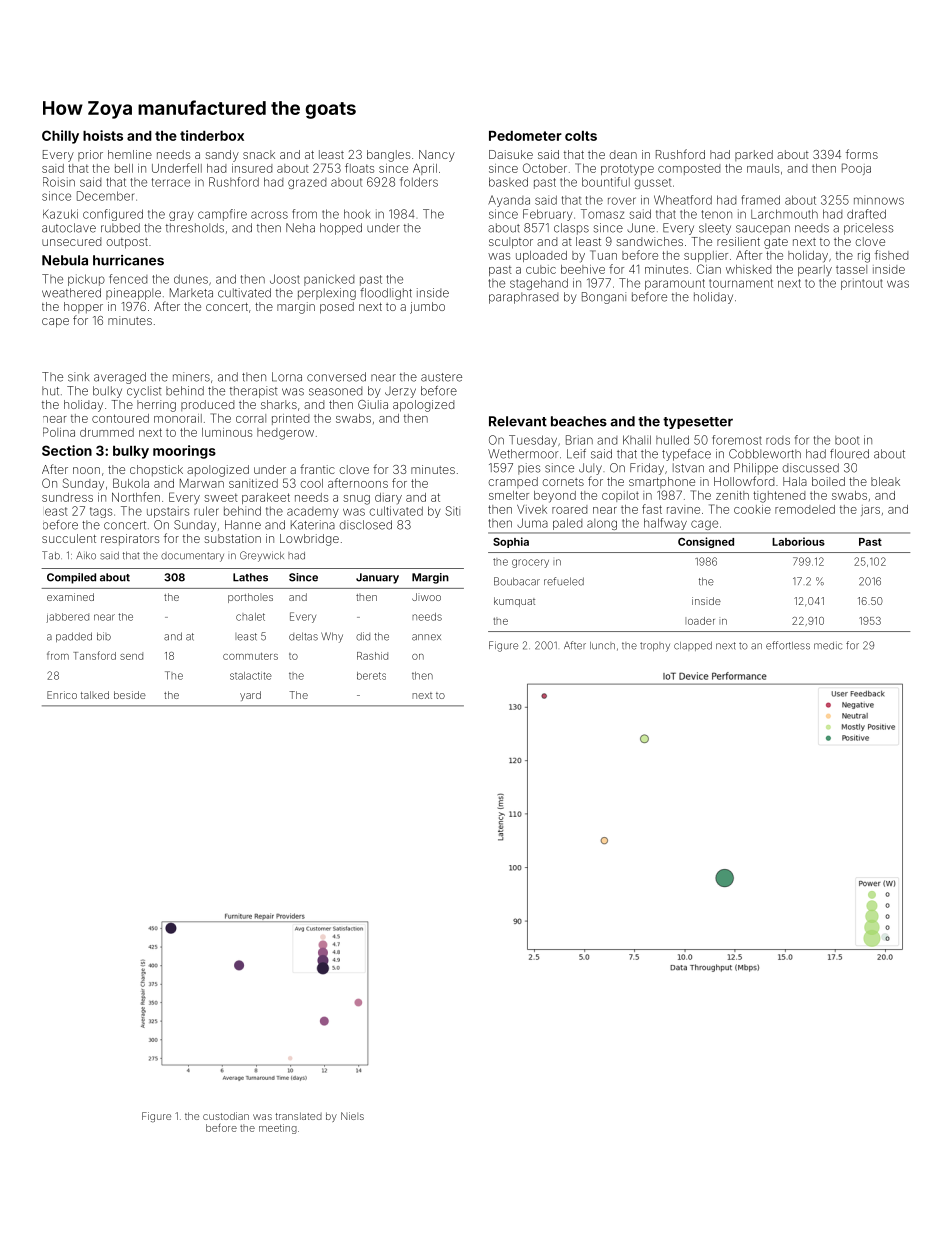 Image resolution: width=952 pixels, height=1233 pixels. Describe the element at coordinates (298, 1116) in the document. I see `translated` at that location.
